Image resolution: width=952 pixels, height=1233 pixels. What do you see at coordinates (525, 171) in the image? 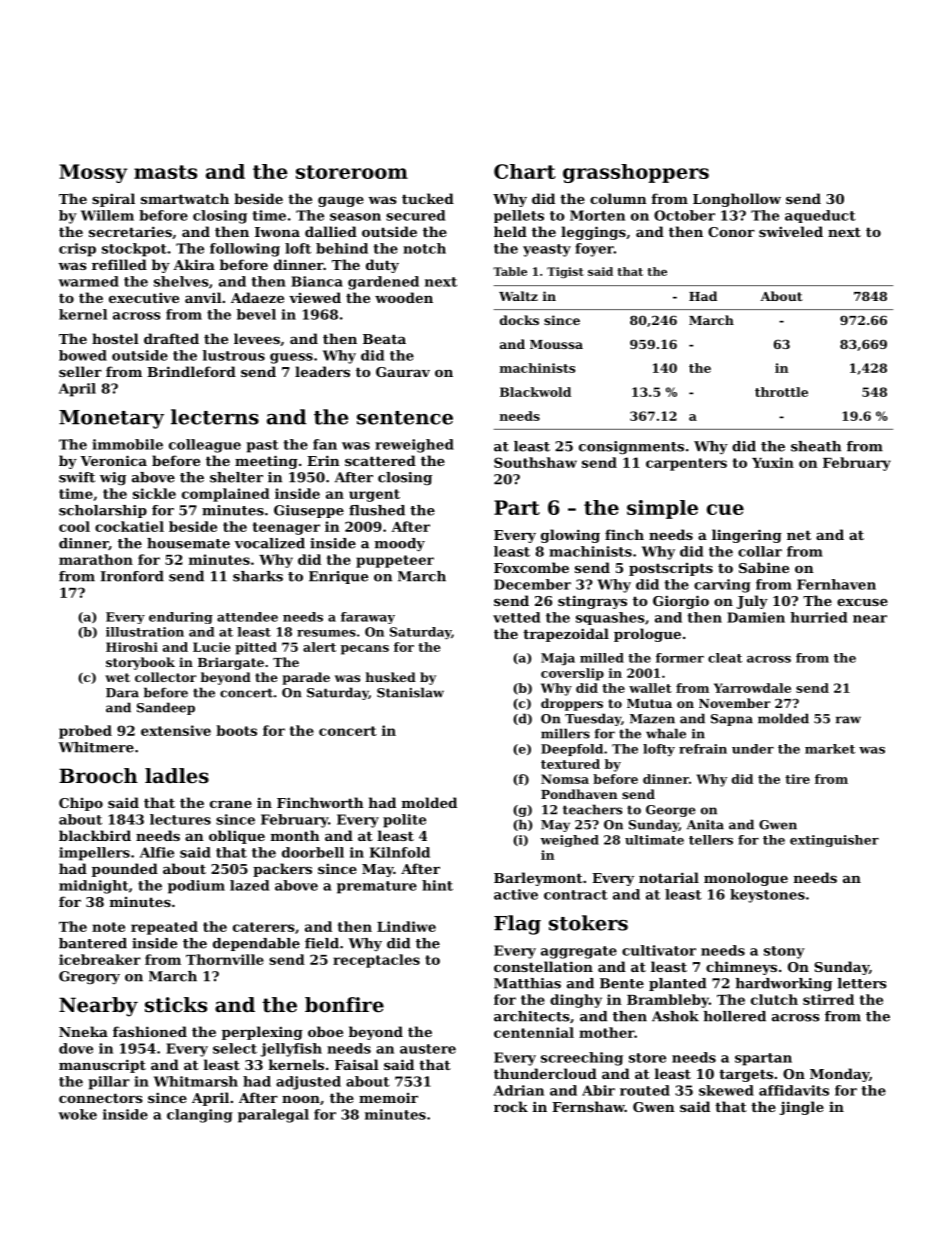
I see `Chart` at bounding box center [525, 171].
